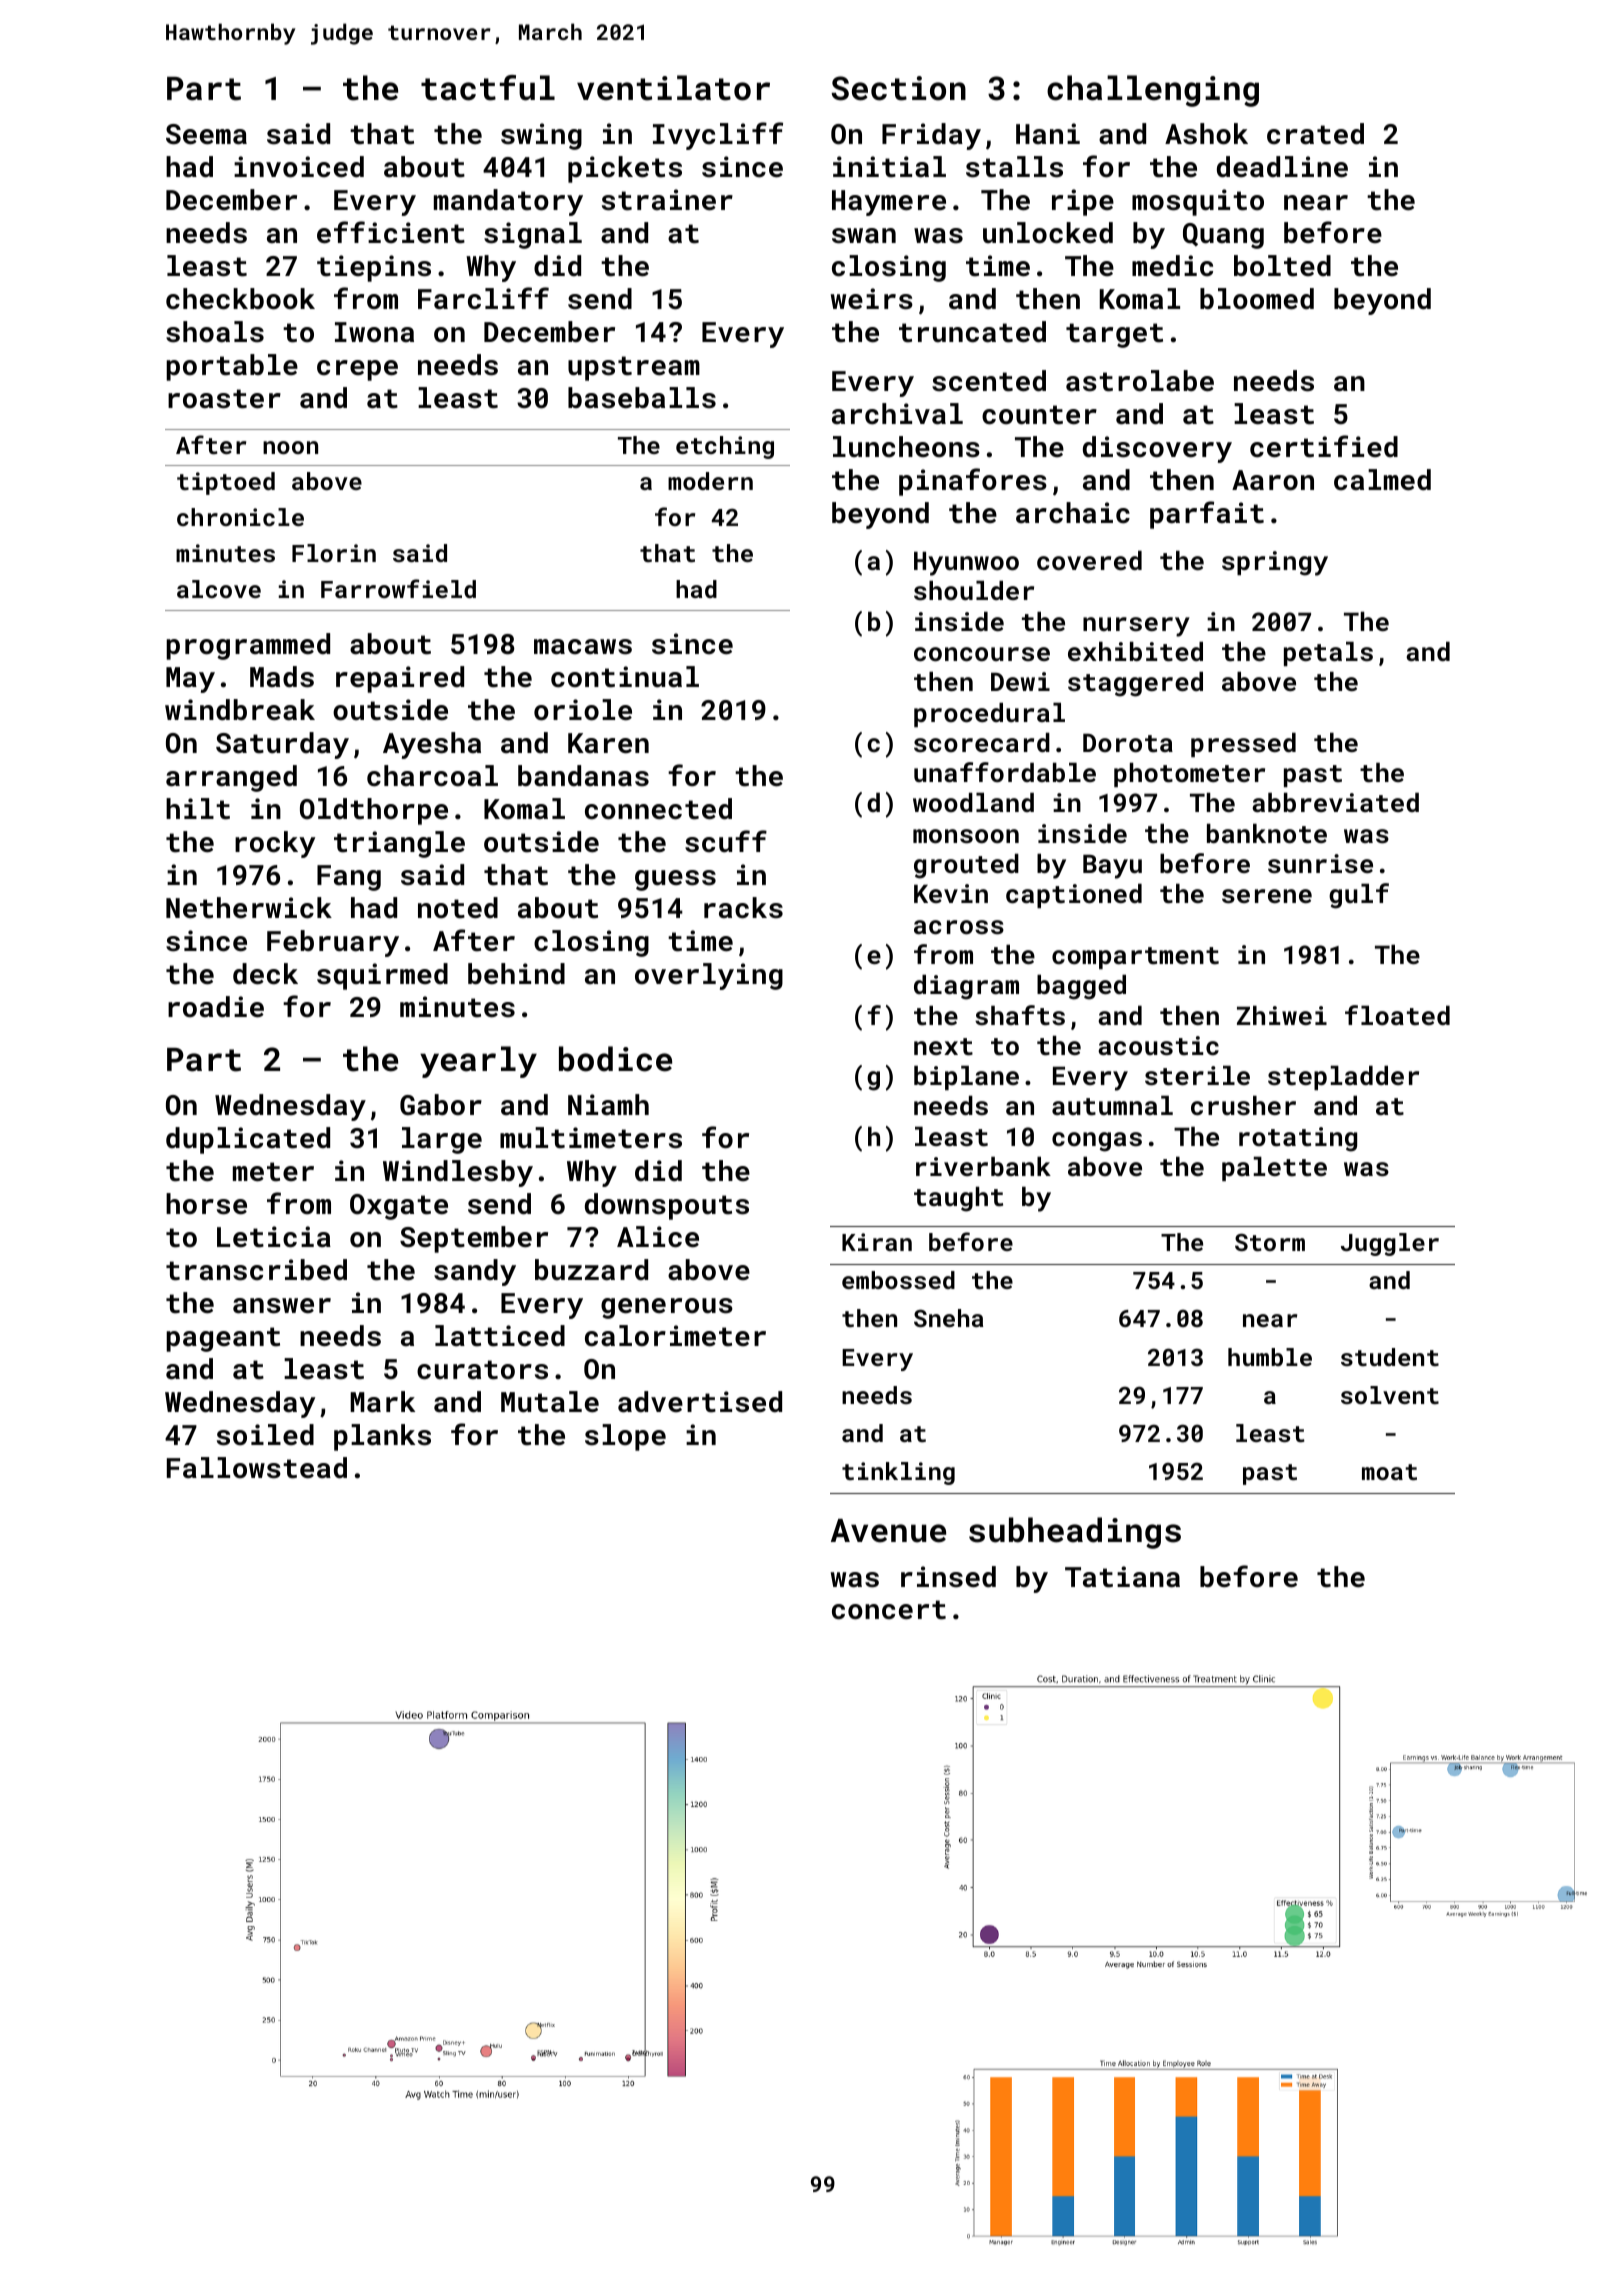  What do you see at coordinates (1359, 896) in the page?
I see `gulf` at bounding box center [1359, 896].
